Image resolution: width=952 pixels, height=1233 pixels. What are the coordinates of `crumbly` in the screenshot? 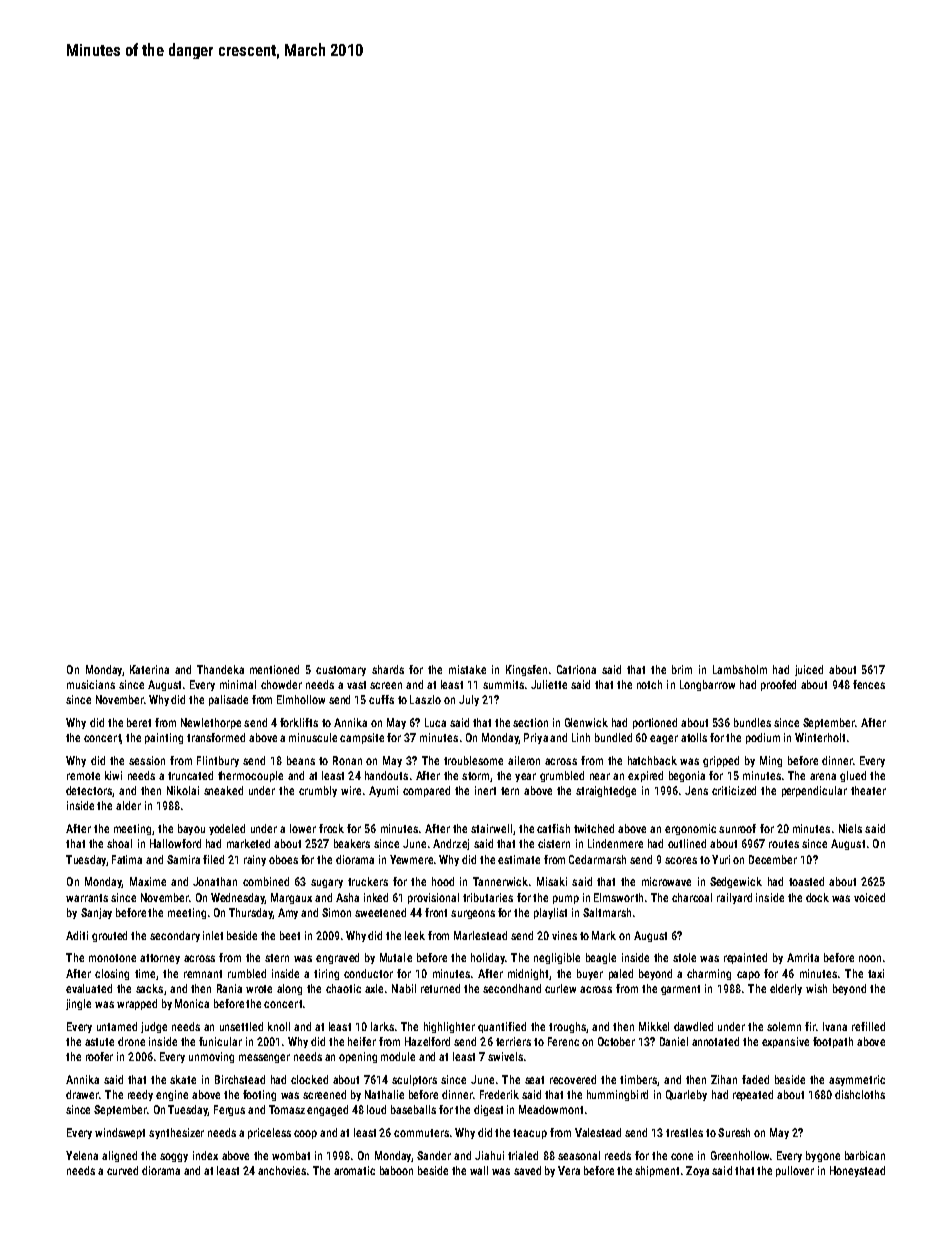 It's located at (318, 791).
